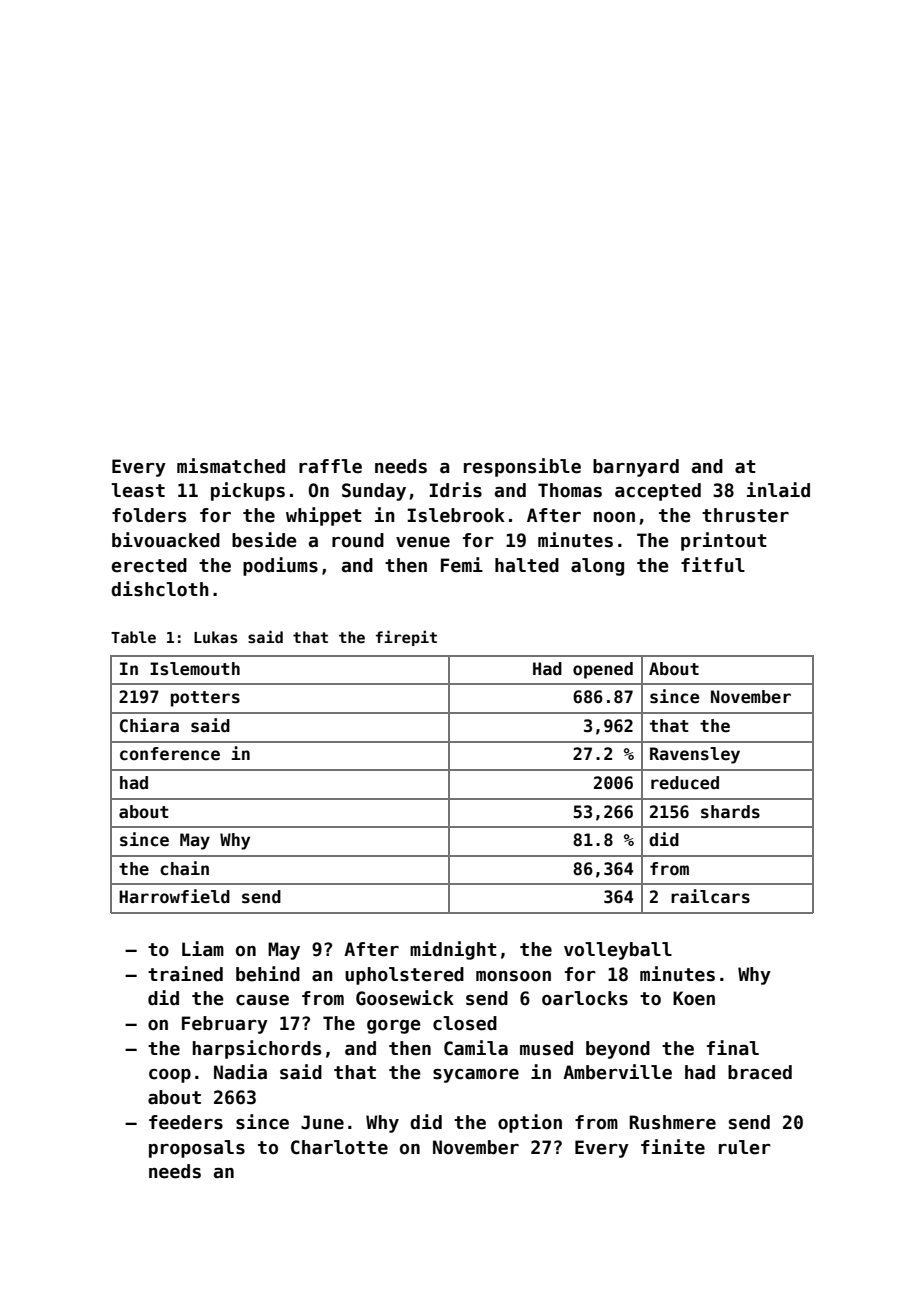 The image size is (924, 1311). Describe the element at coordinates (730, 812) in the screenshot. I see `shards` at that location.
